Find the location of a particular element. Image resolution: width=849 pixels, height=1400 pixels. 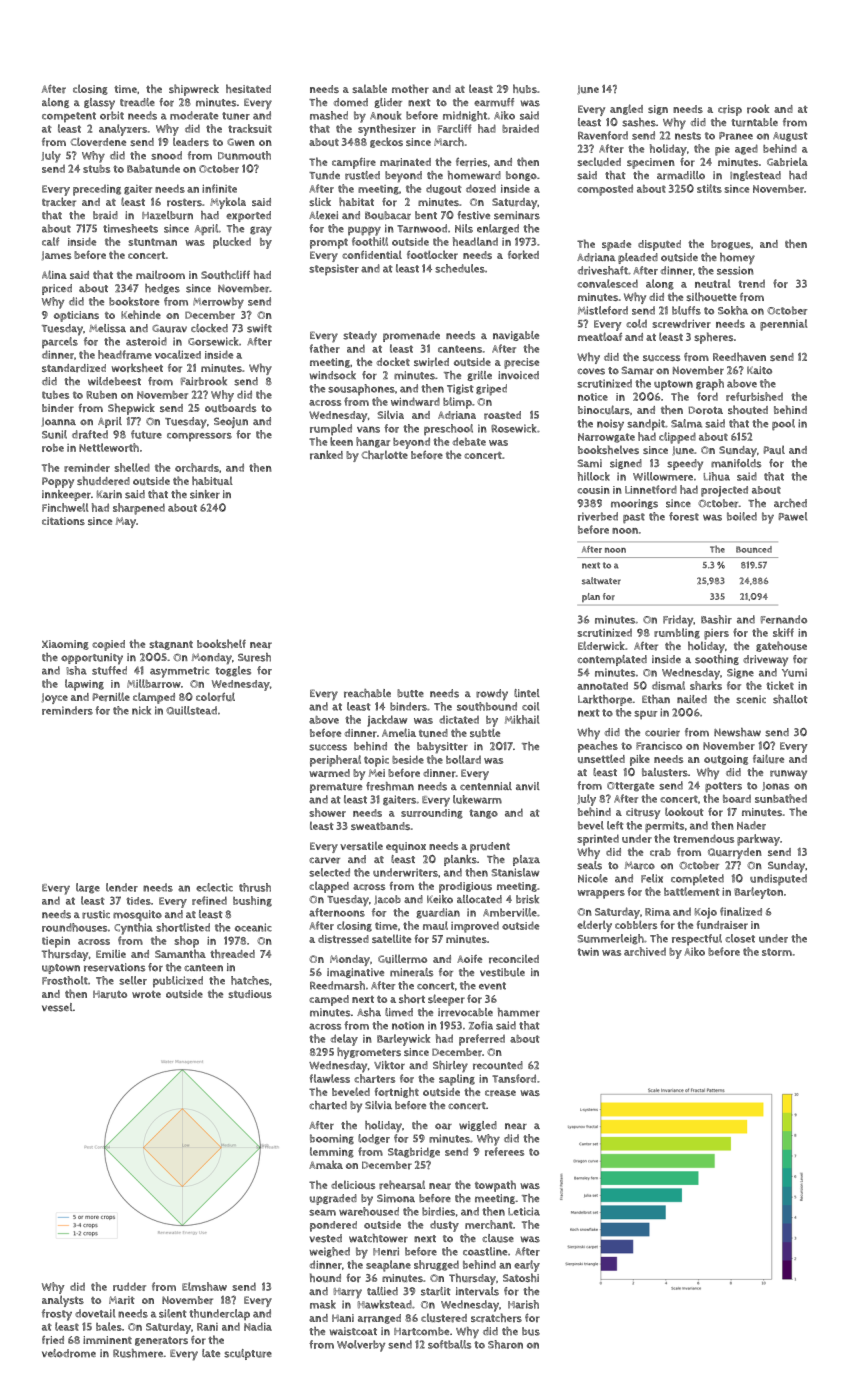

silent is located at coordinates (173, 1313).
